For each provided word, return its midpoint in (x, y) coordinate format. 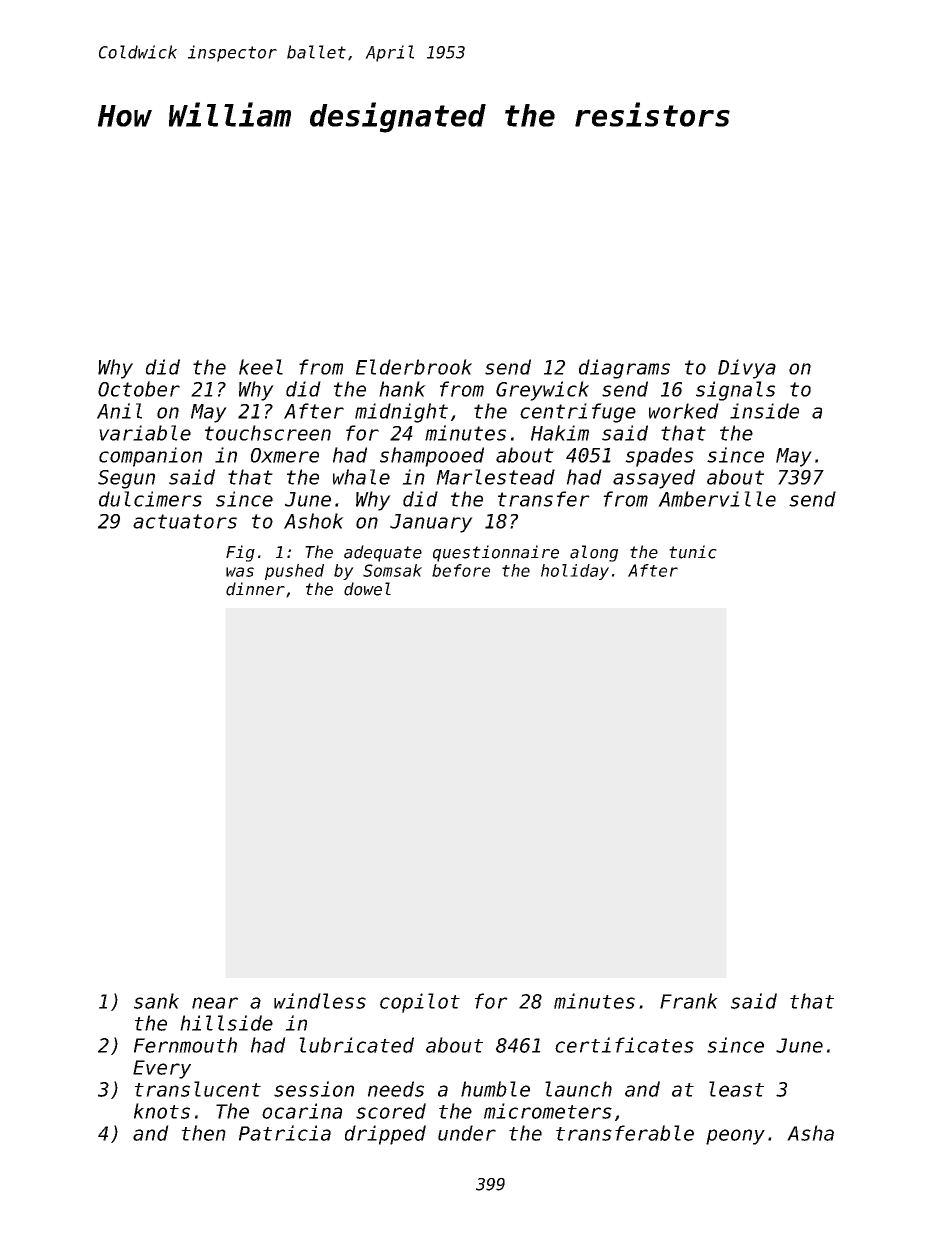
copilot (420, 1003)
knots (162, 1111)
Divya (747, 369)
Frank (689, 1001)
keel (261, 367)
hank (402, 389)
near (215, 1003)
